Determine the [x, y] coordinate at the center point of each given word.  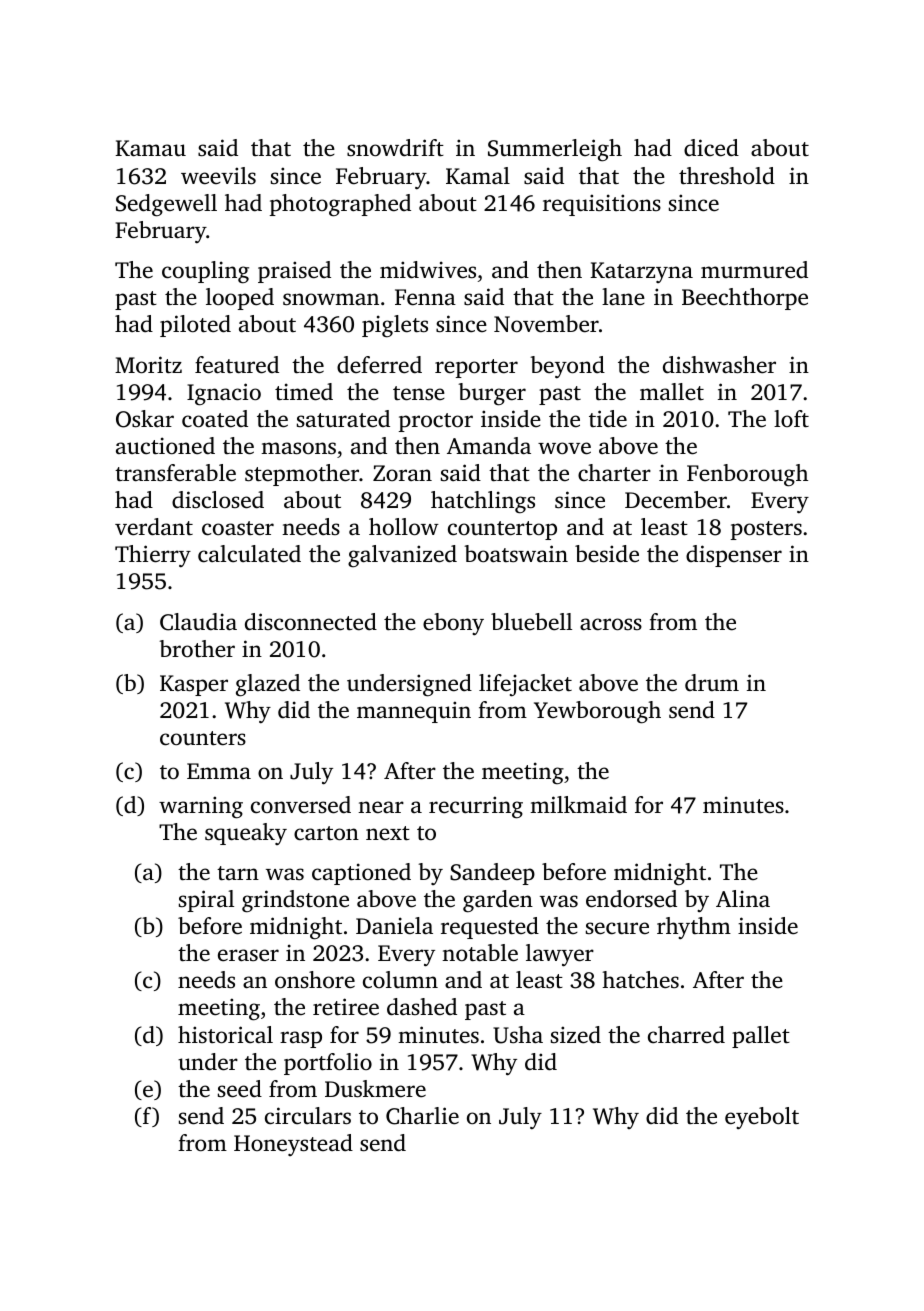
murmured [754, 270]
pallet [761, 1037]
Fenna [425, 297]
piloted [195, 326]
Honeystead [293, 1145]
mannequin [414, 712]
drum [712, 682]
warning [201, 807]
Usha [518, 1035]
